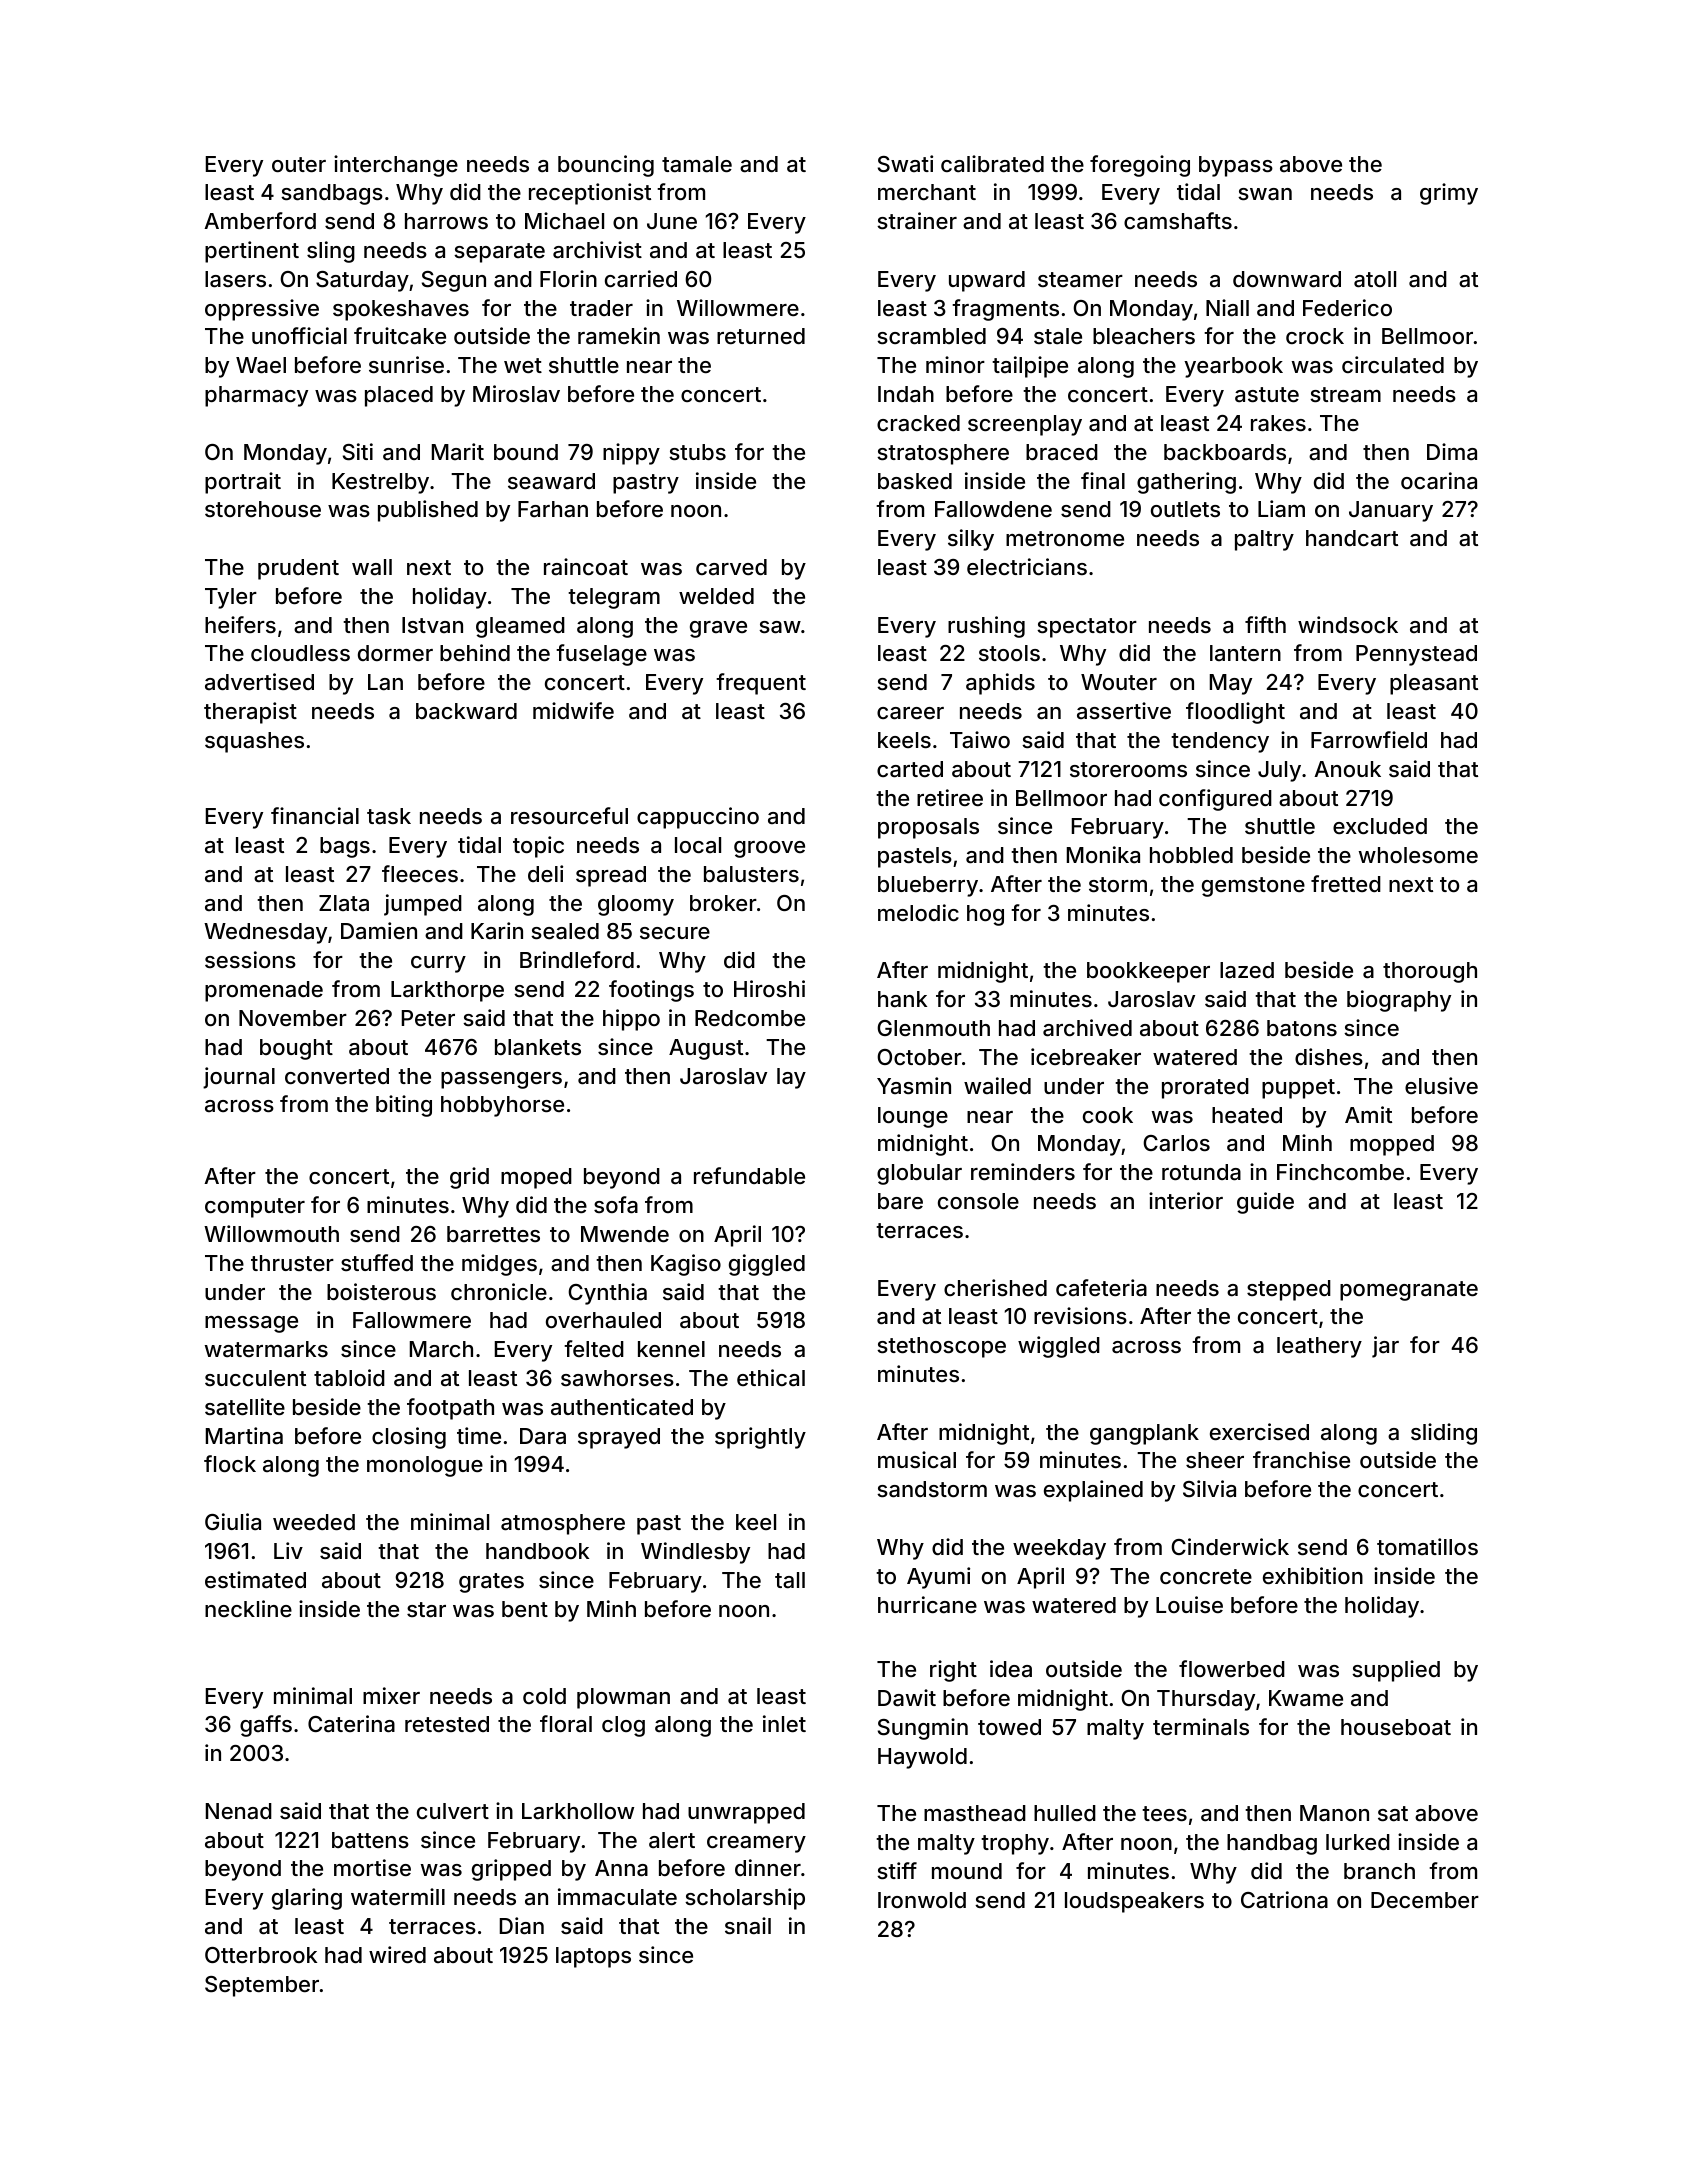  What do you see at coordinates (606, 166) in the screenshot?
I see `bouncing` at bounding box center [606, 166].
